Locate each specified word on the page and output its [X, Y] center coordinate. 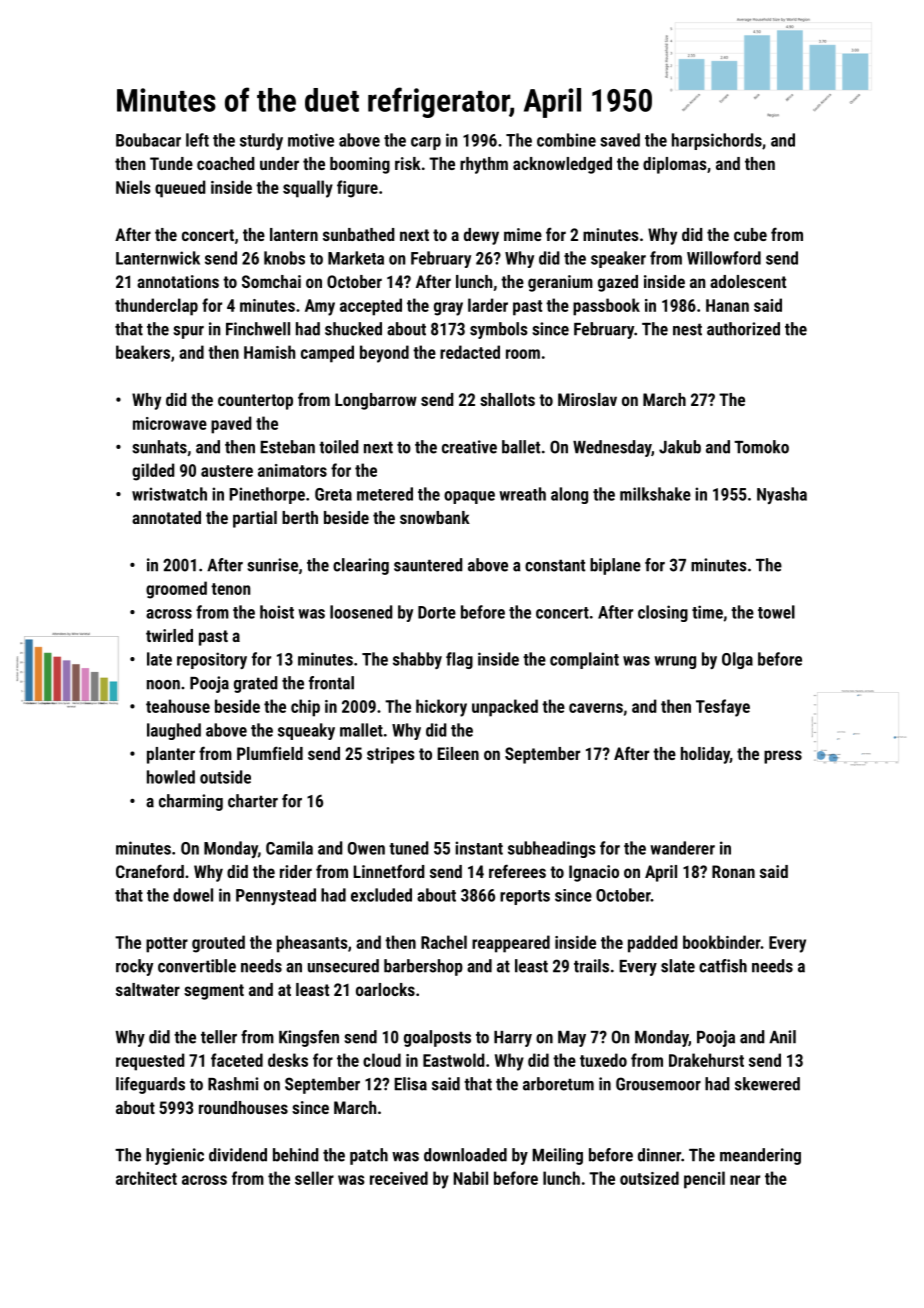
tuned [409, 848]
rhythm [484, 165]
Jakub [680, 447]
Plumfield [270, 753]
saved [620, 140]
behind [296, 1155]
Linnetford [389, 871]
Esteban [287, 447]
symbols [499, 330]
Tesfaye [723, 708]
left [197, 140]
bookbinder [722, 942]
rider [296, 871]
